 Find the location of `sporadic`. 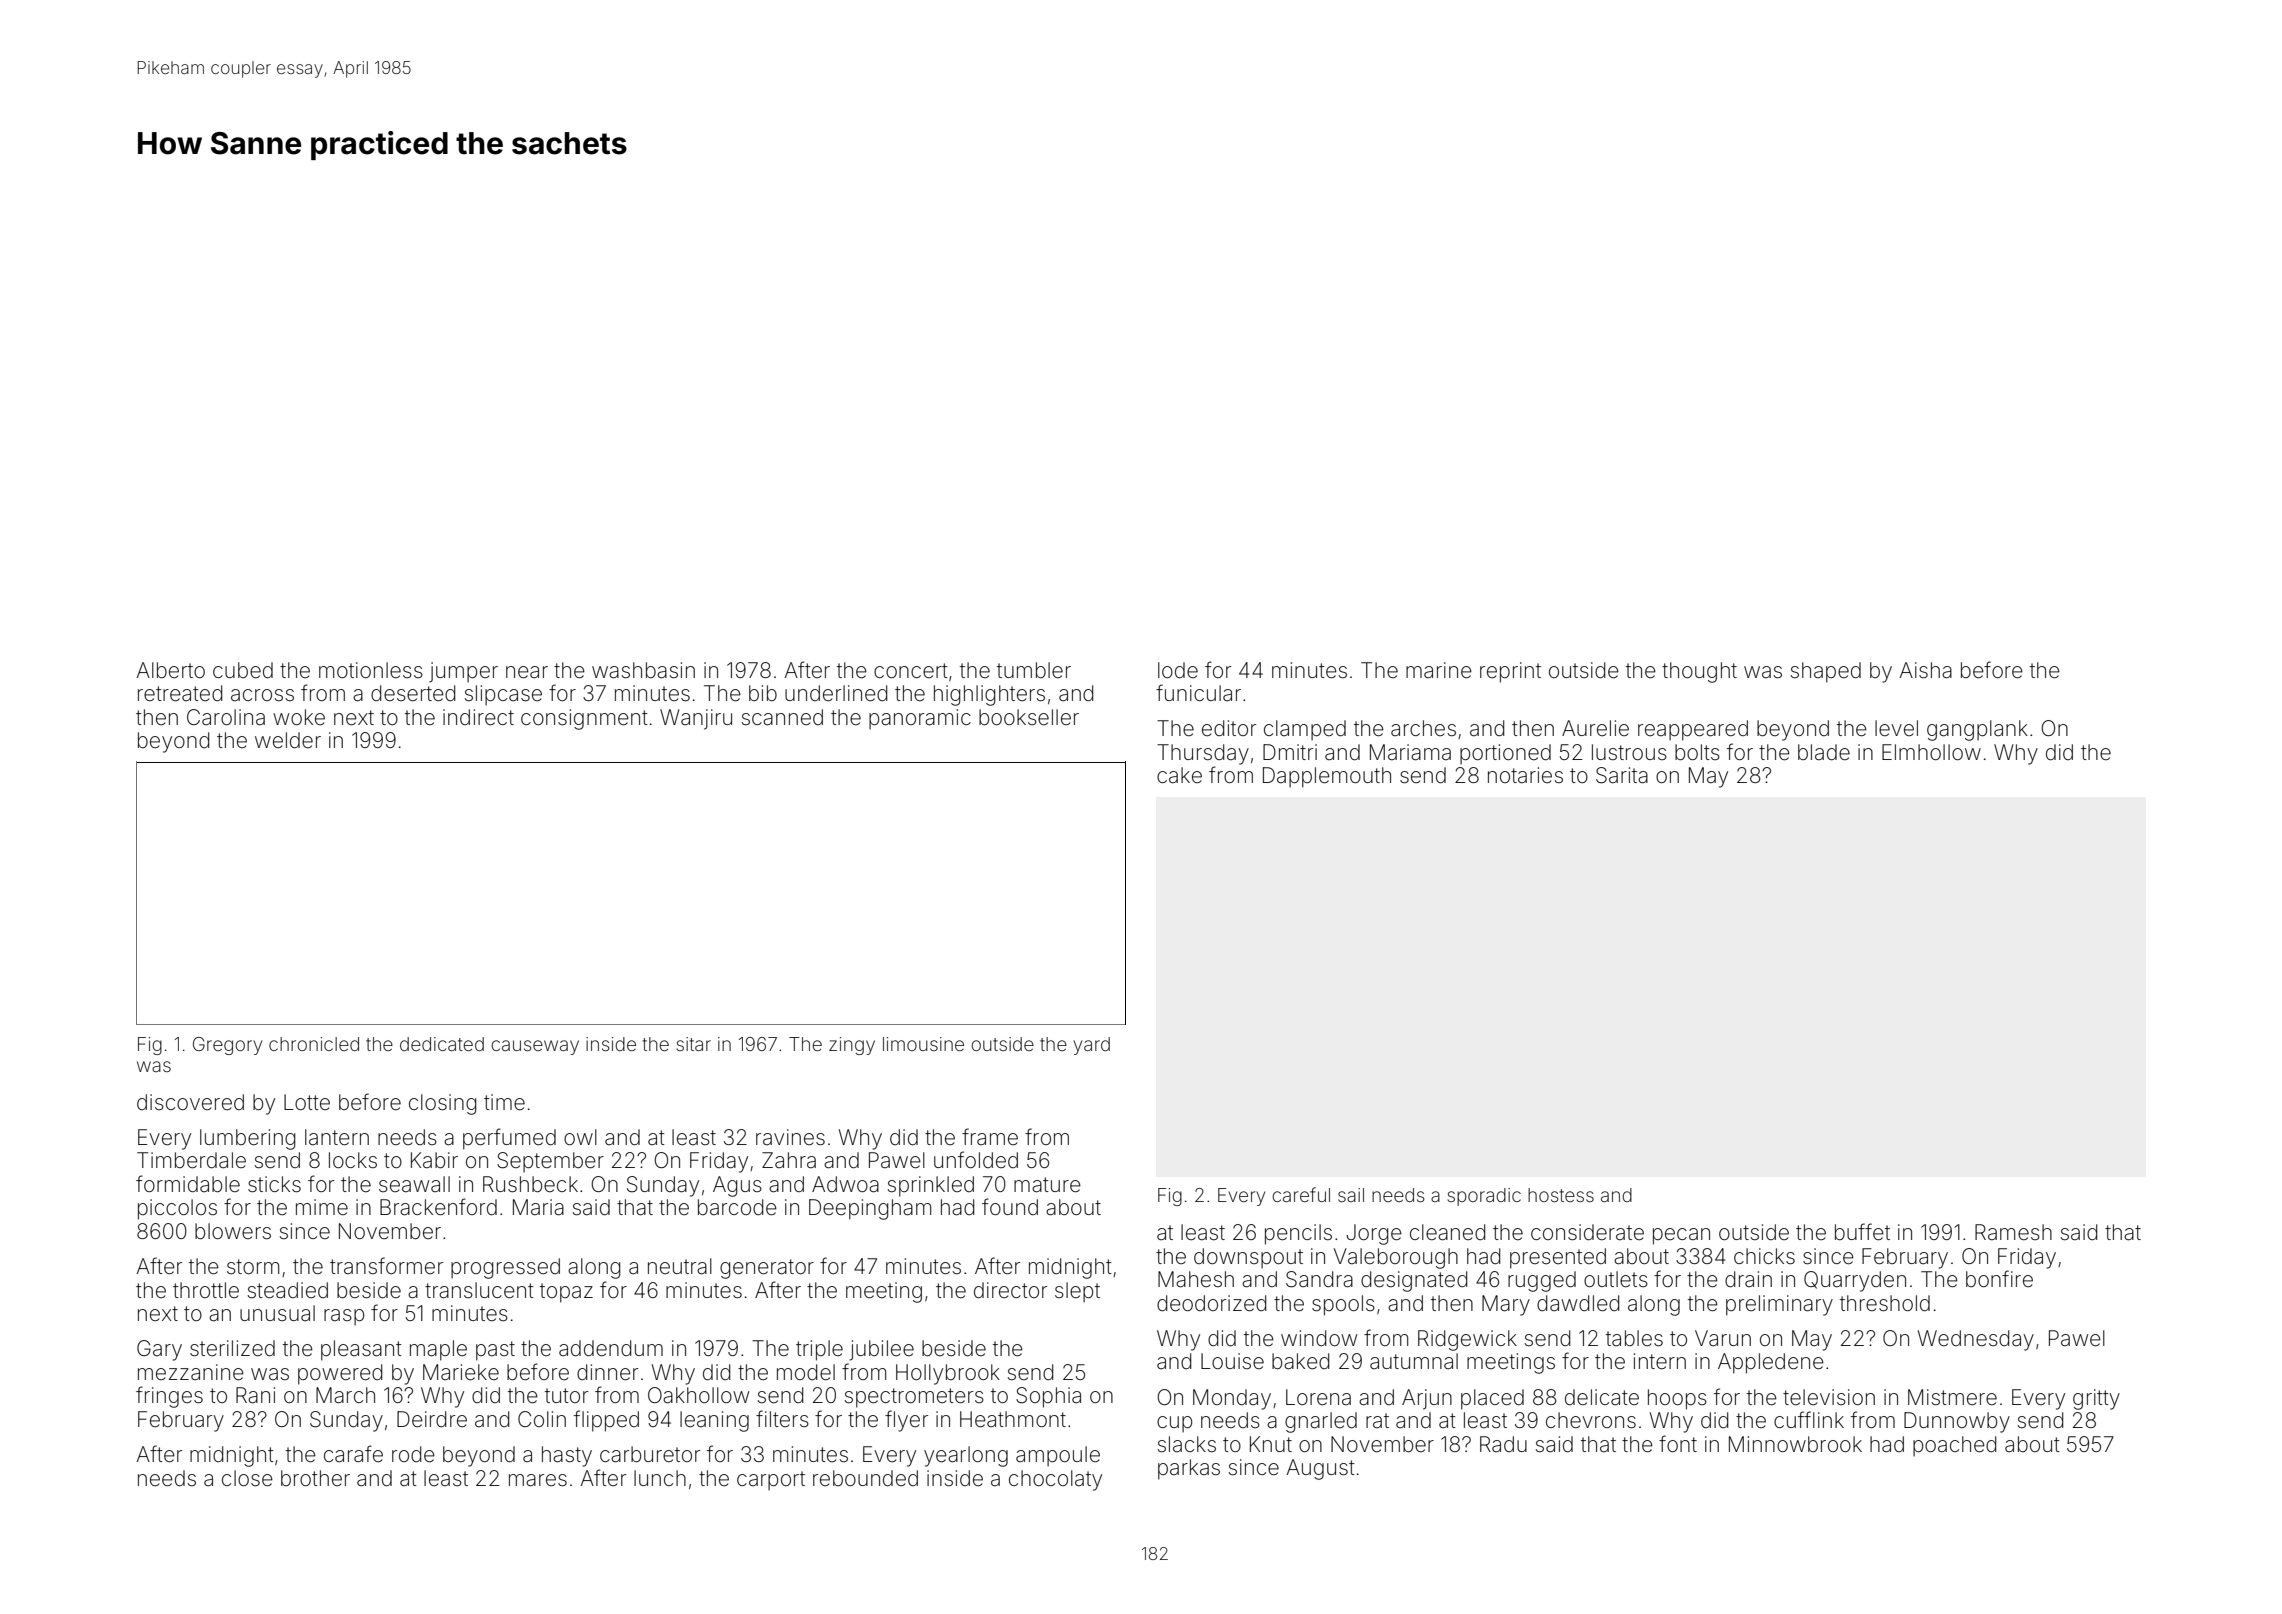

sporadic is located at coordinates (1484, 1197).
